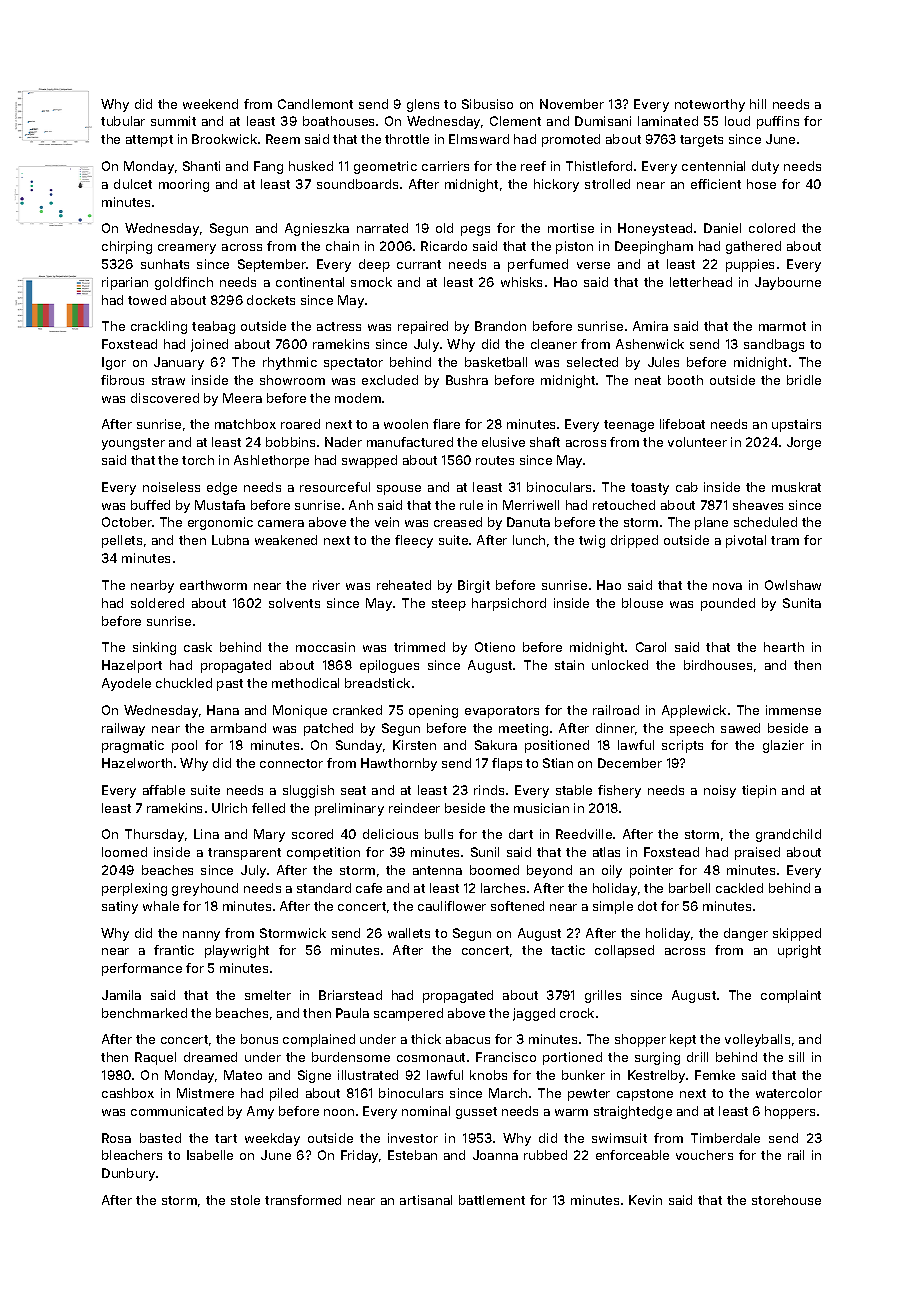  I want to click on armband, so click(238, 728).
